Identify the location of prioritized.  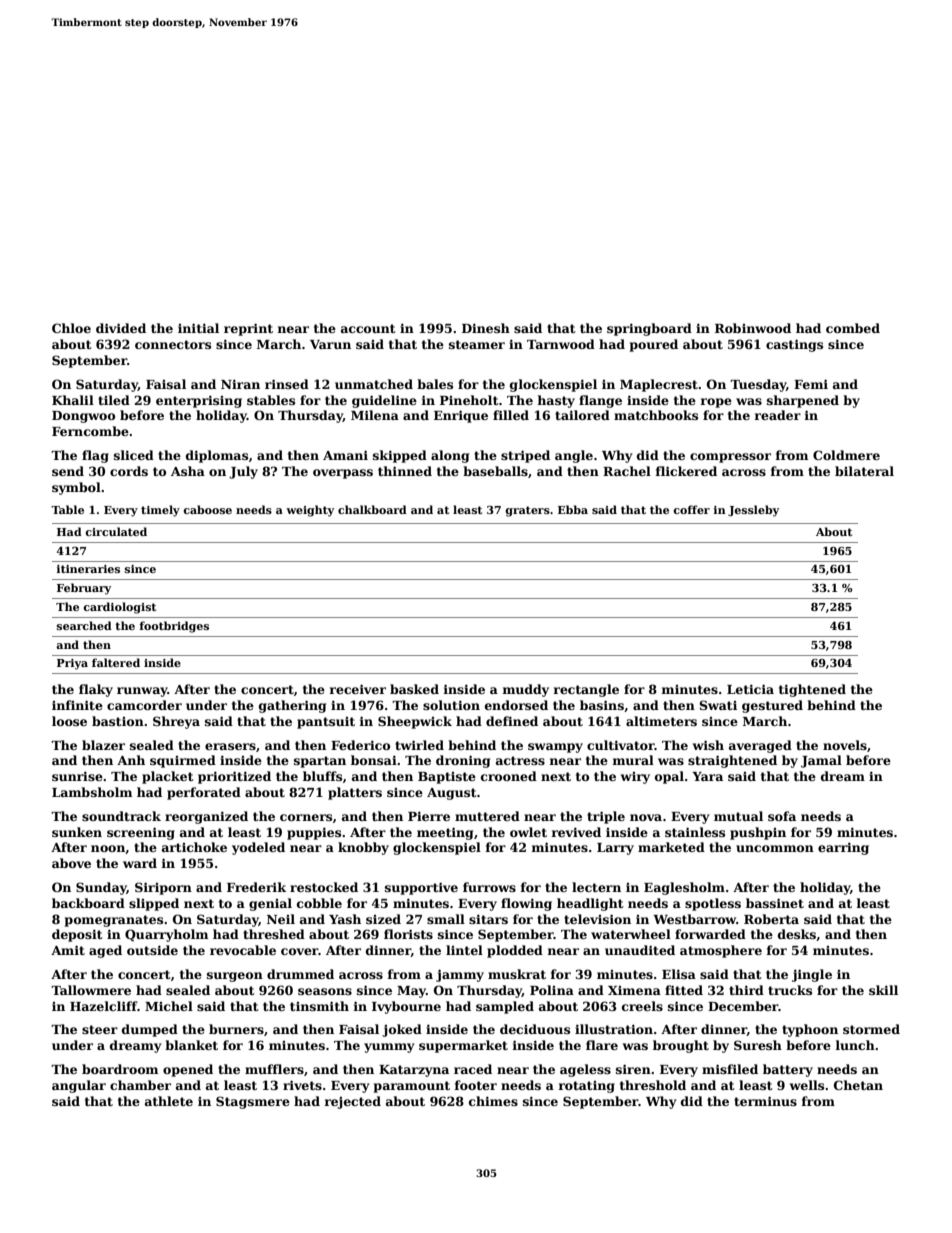
(234, 777).
